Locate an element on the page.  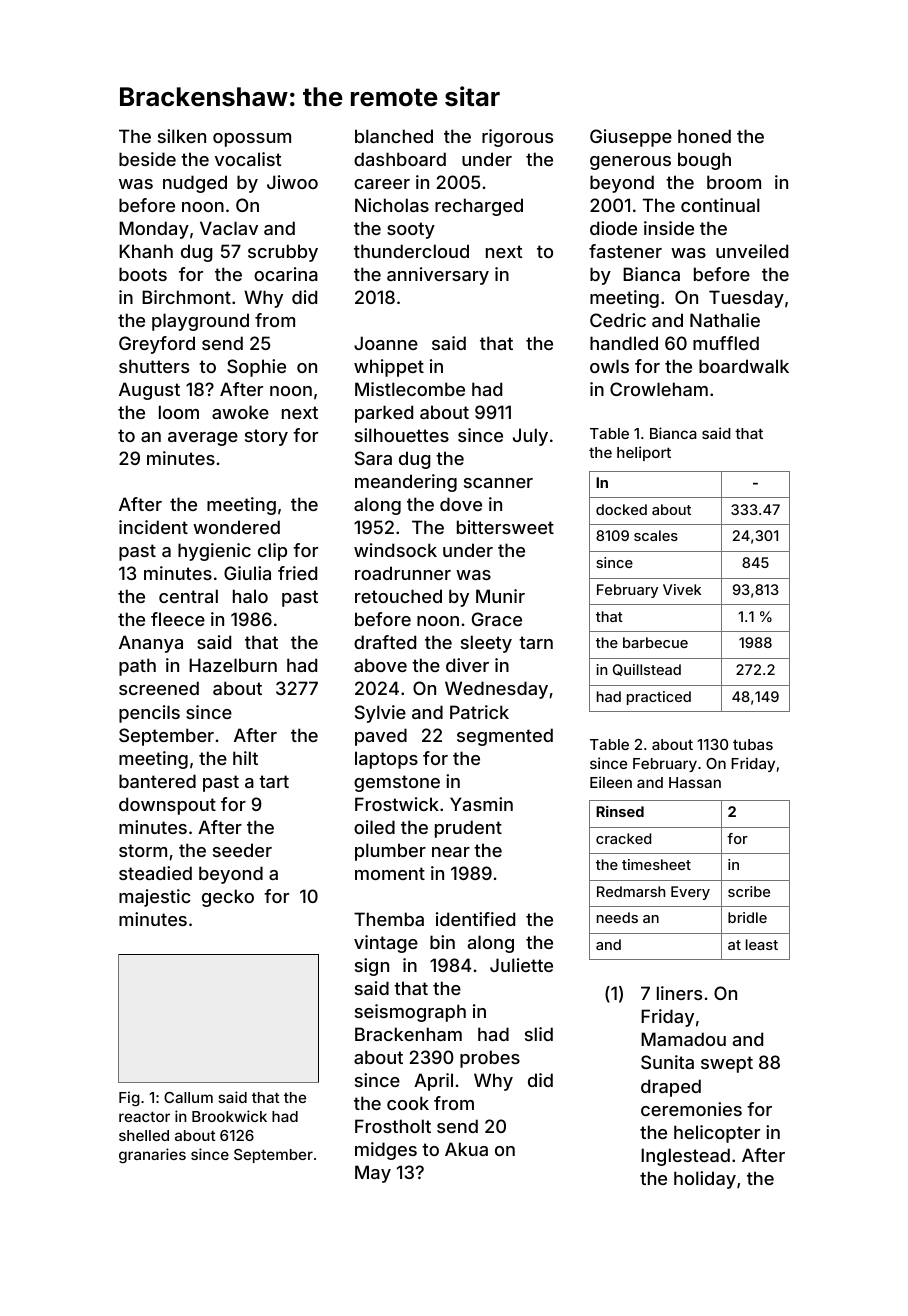
average is located at coordinates (203, 439).
